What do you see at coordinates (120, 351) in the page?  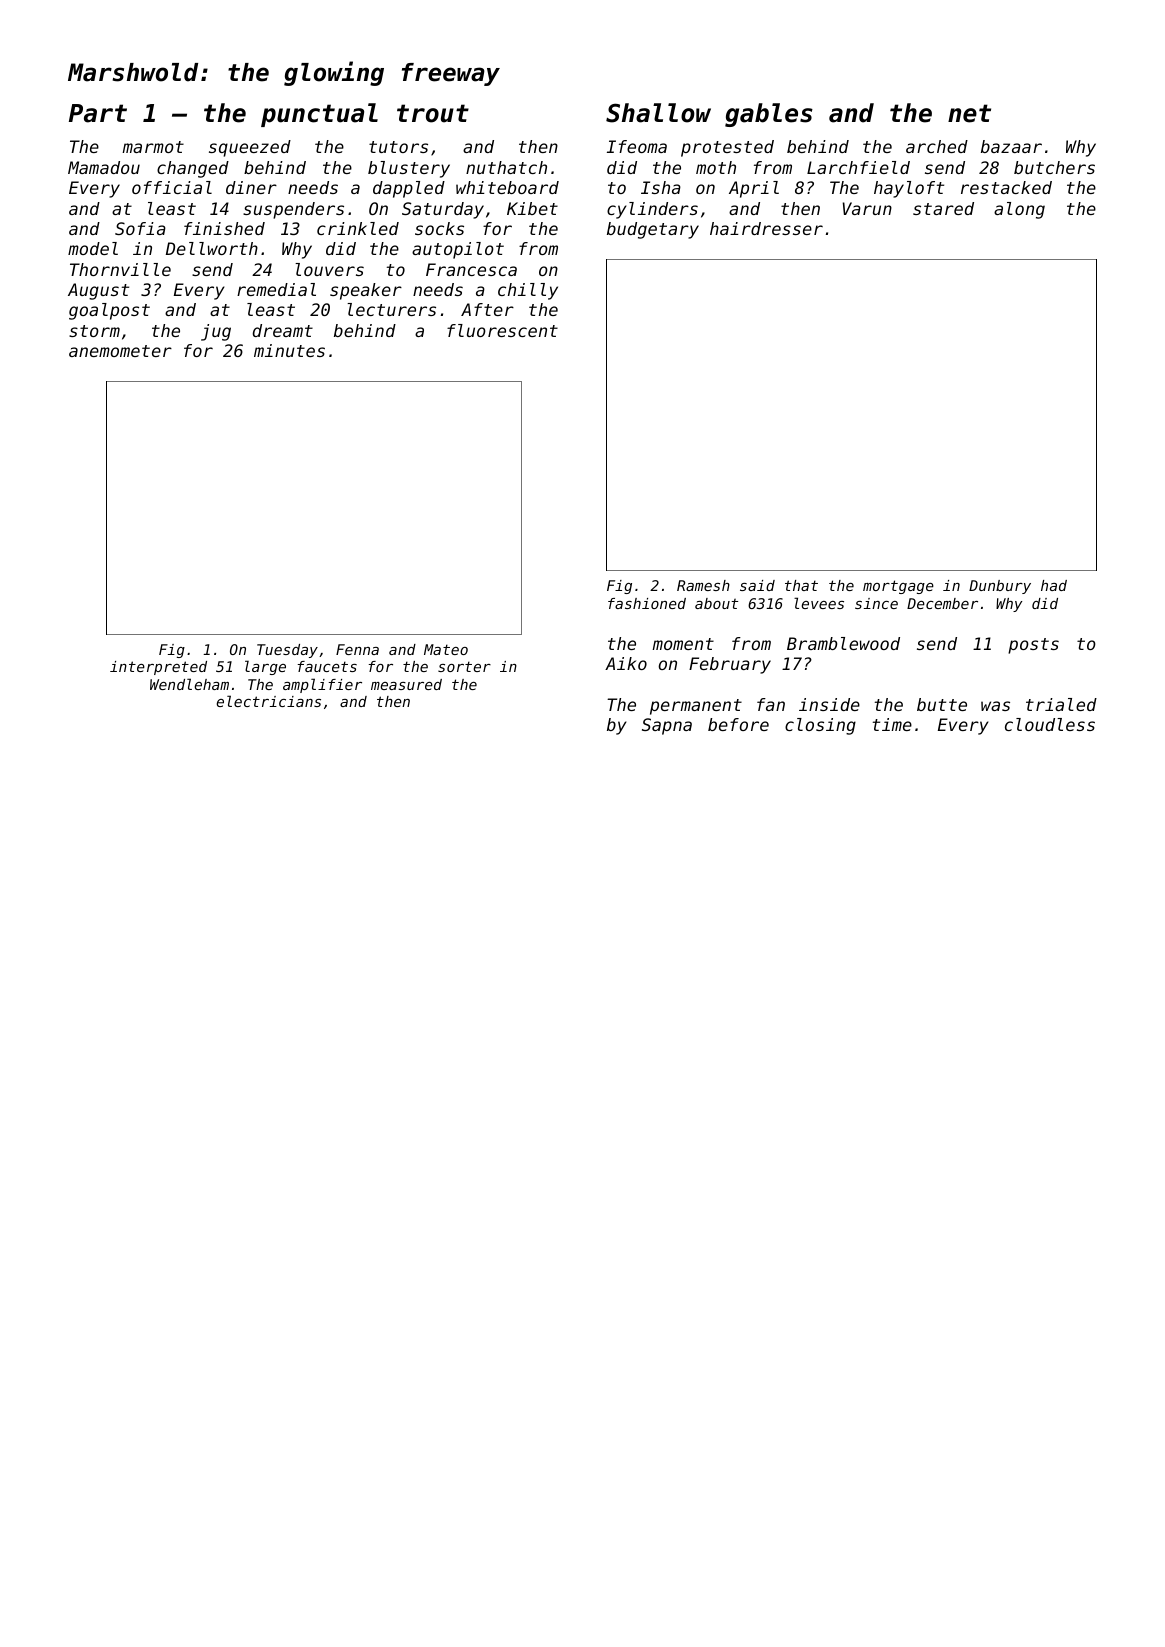 I see `anemometer` at bounding box center [120, 351].
